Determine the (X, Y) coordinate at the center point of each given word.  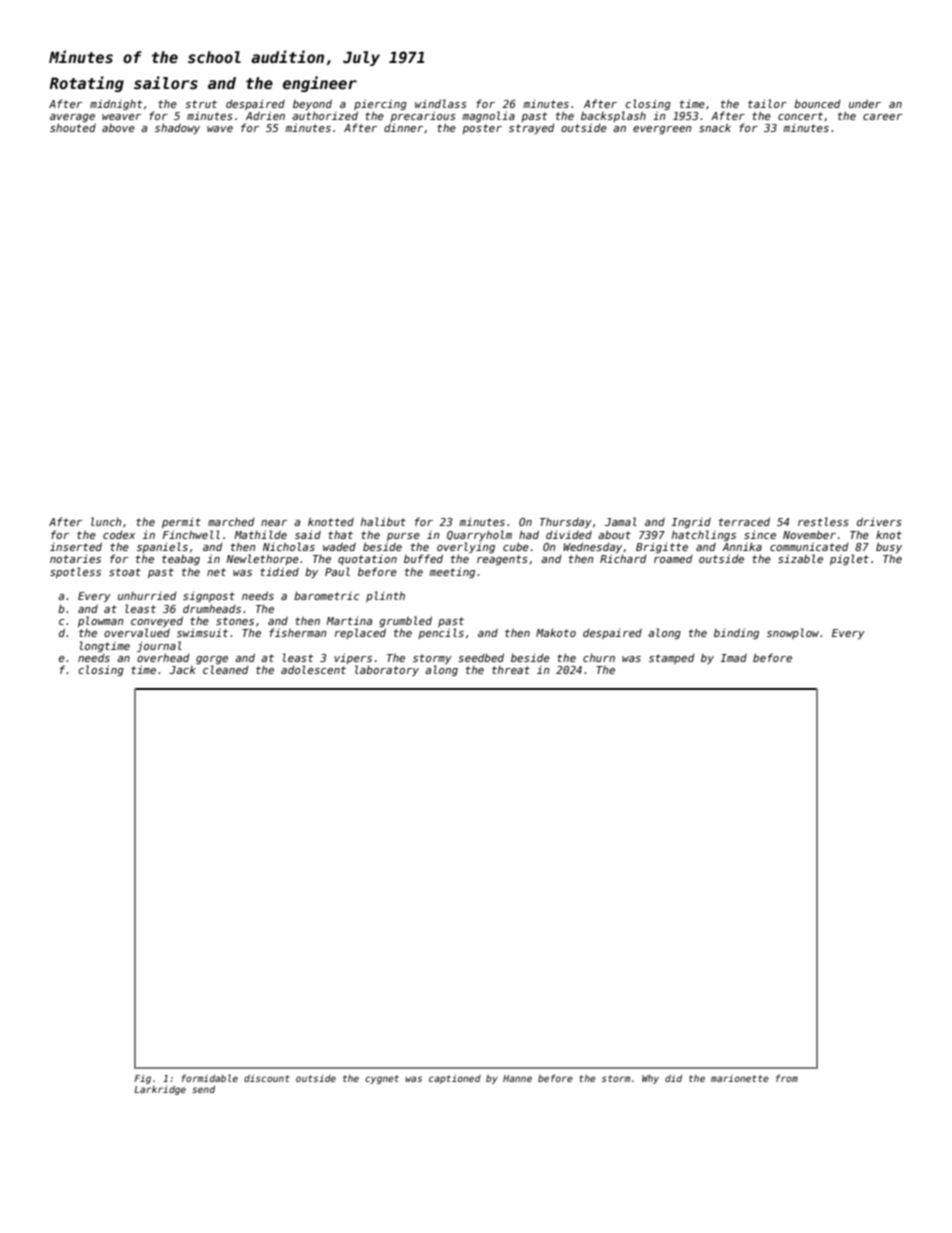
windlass (441, 103)
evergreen (662, 130)
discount (267, 1078)
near (274, 523)
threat (511, 670)
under (865, 103)
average (72, 118)
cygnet (382, 1079)
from (787, 1078)
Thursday (566, 523)
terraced (744, 521)
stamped (672, 659)
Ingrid (691, 523)
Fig (143, 1079)
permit (181, 522)
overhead (163, 657)
